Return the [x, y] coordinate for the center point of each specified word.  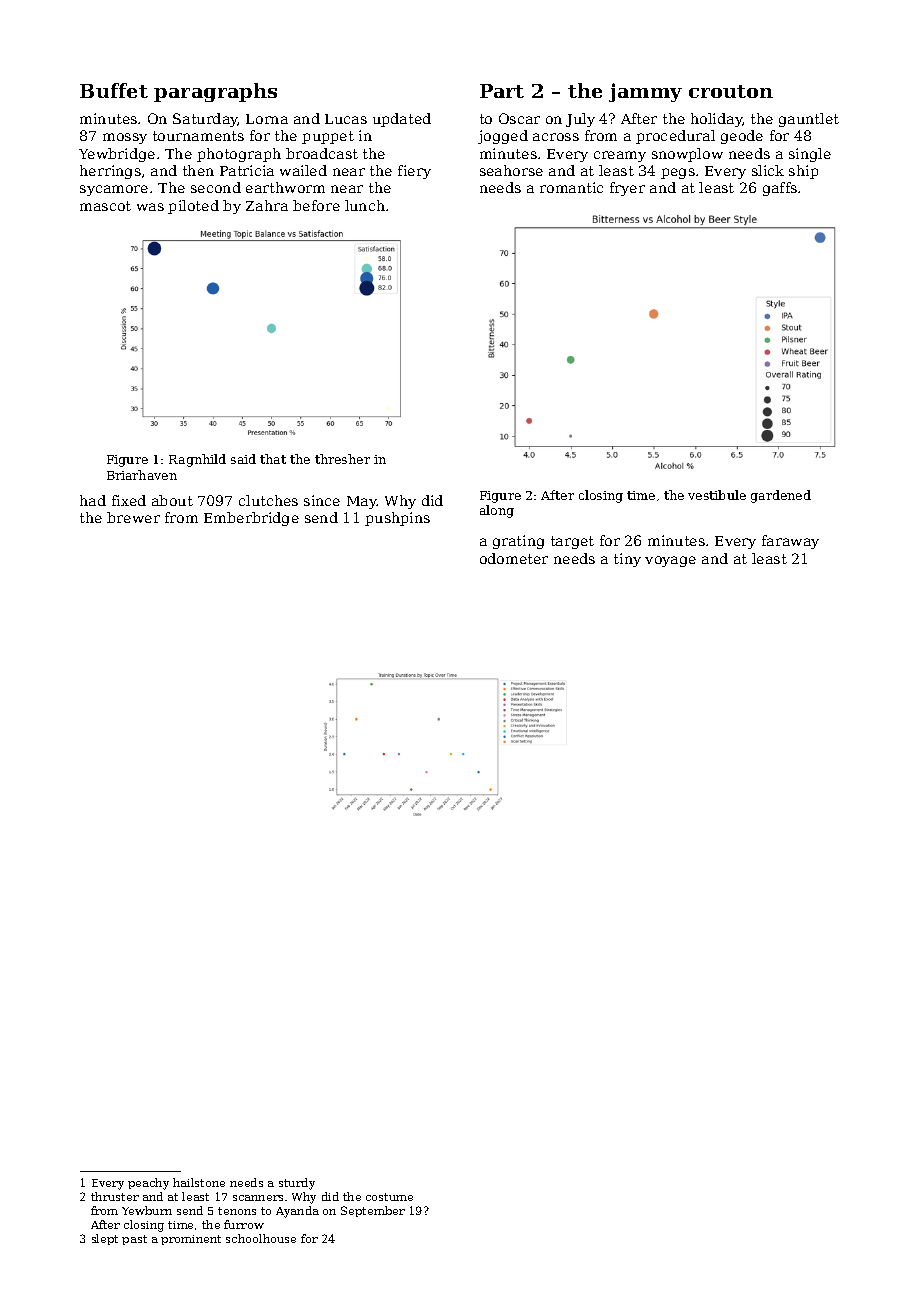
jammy [645, 92]
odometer [514, 558]
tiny [627, 560]
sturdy [297, 1184]
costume [389, 1197]
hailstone [199, 1182]
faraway [790, 542]
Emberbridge [251, 519]
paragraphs [215, 92]
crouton [731, 91]
